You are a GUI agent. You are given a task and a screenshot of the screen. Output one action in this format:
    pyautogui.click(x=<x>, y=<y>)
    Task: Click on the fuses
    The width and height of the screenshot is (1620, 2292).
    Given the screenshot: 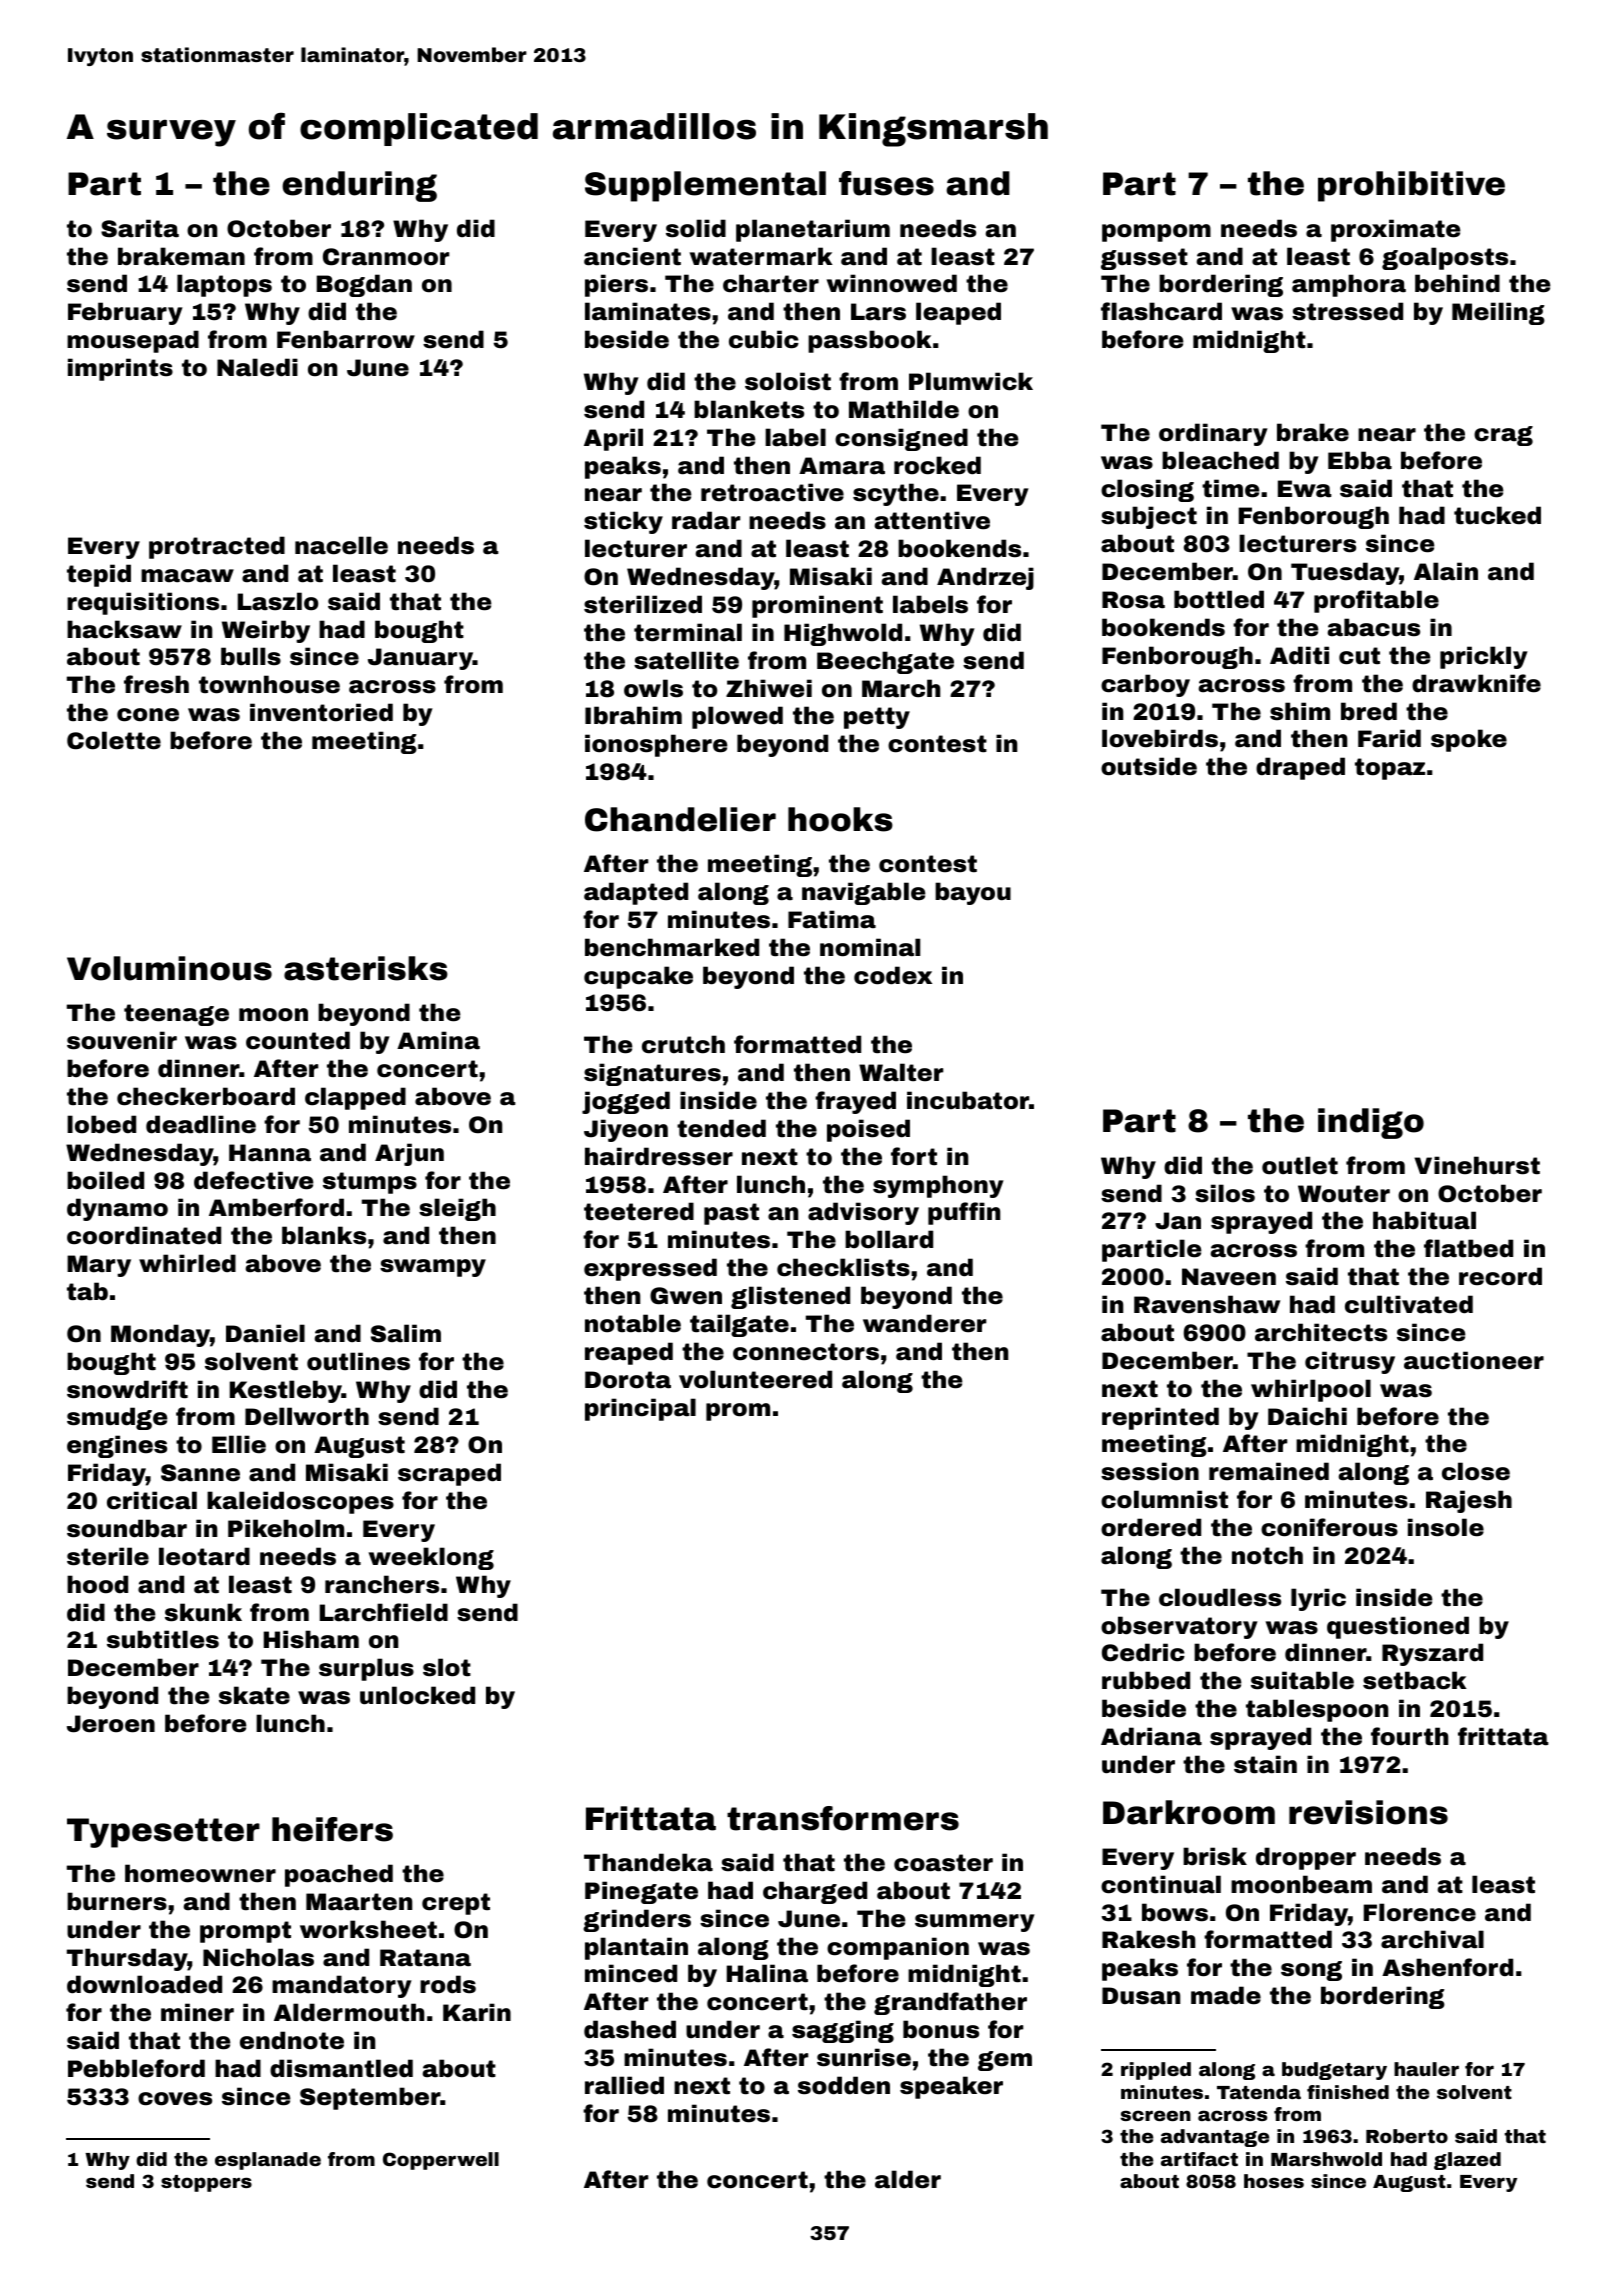 What is the action you would take?
    pyautogui.click(x=886, y=183)
